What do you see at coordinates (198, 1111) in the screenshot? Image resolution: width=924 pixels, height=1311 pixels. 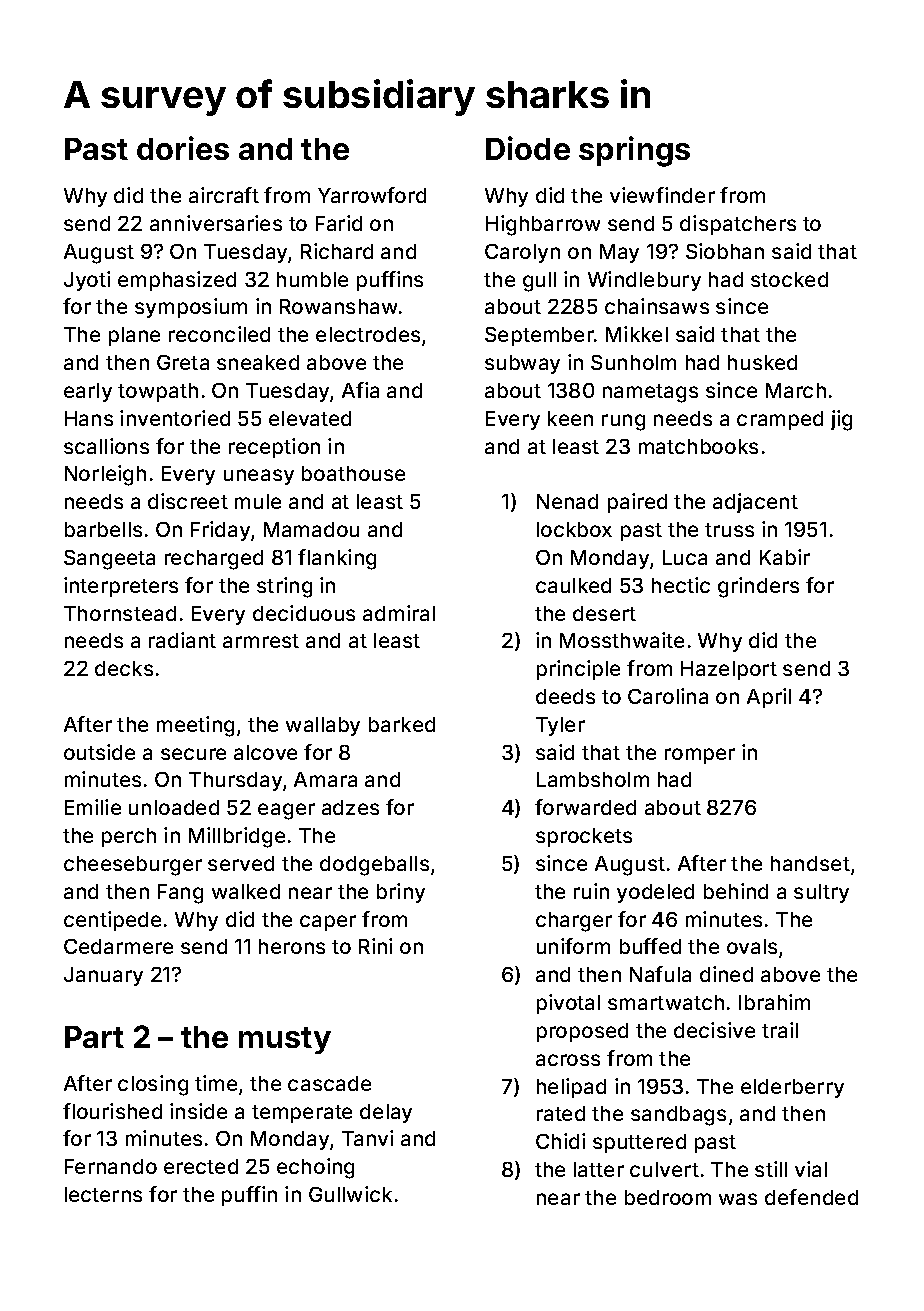 I see `inside` at bounding box center [198, 1111].
